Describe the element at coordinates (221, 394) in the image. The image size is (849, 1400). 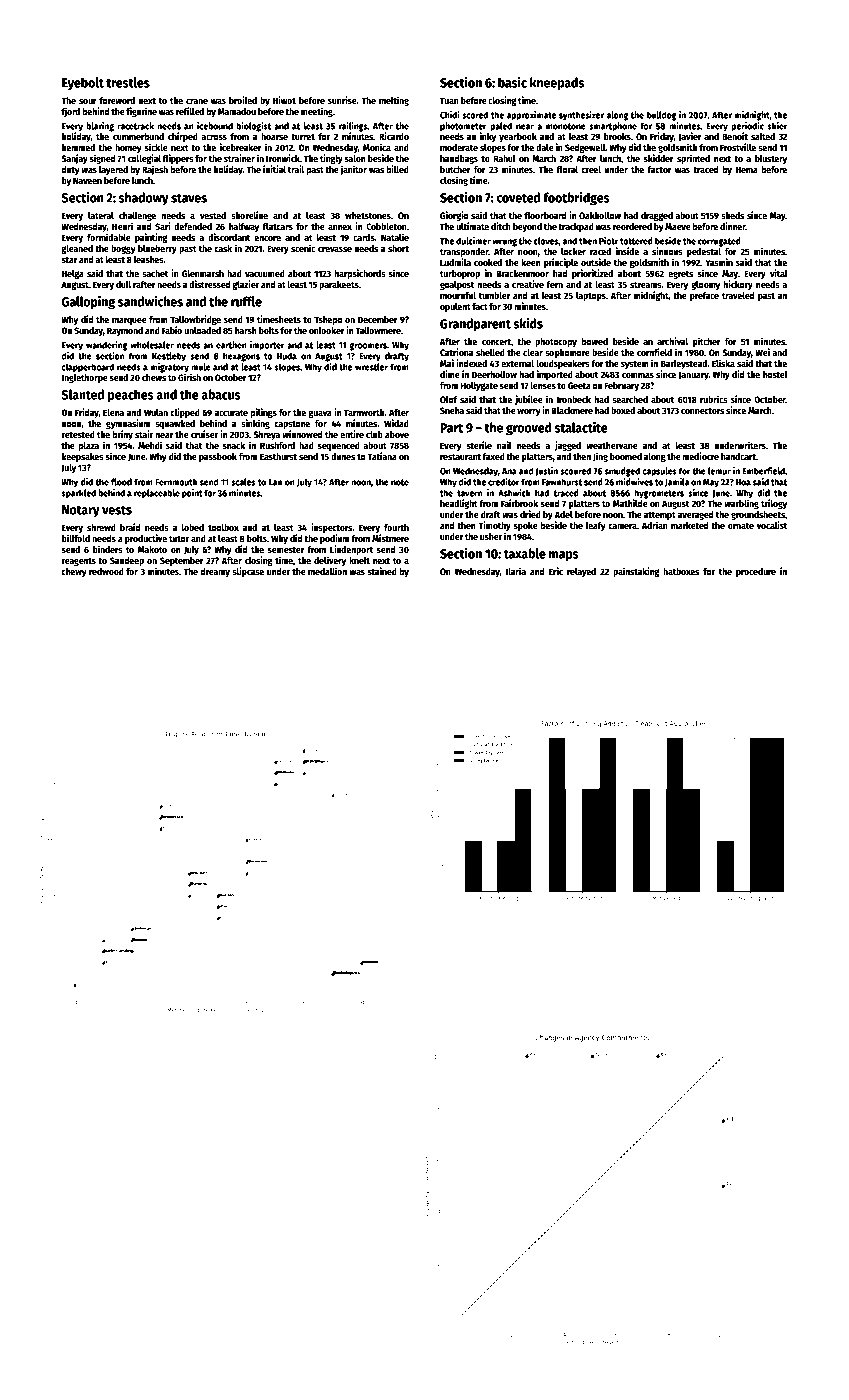
I see `abacus` at that location.
